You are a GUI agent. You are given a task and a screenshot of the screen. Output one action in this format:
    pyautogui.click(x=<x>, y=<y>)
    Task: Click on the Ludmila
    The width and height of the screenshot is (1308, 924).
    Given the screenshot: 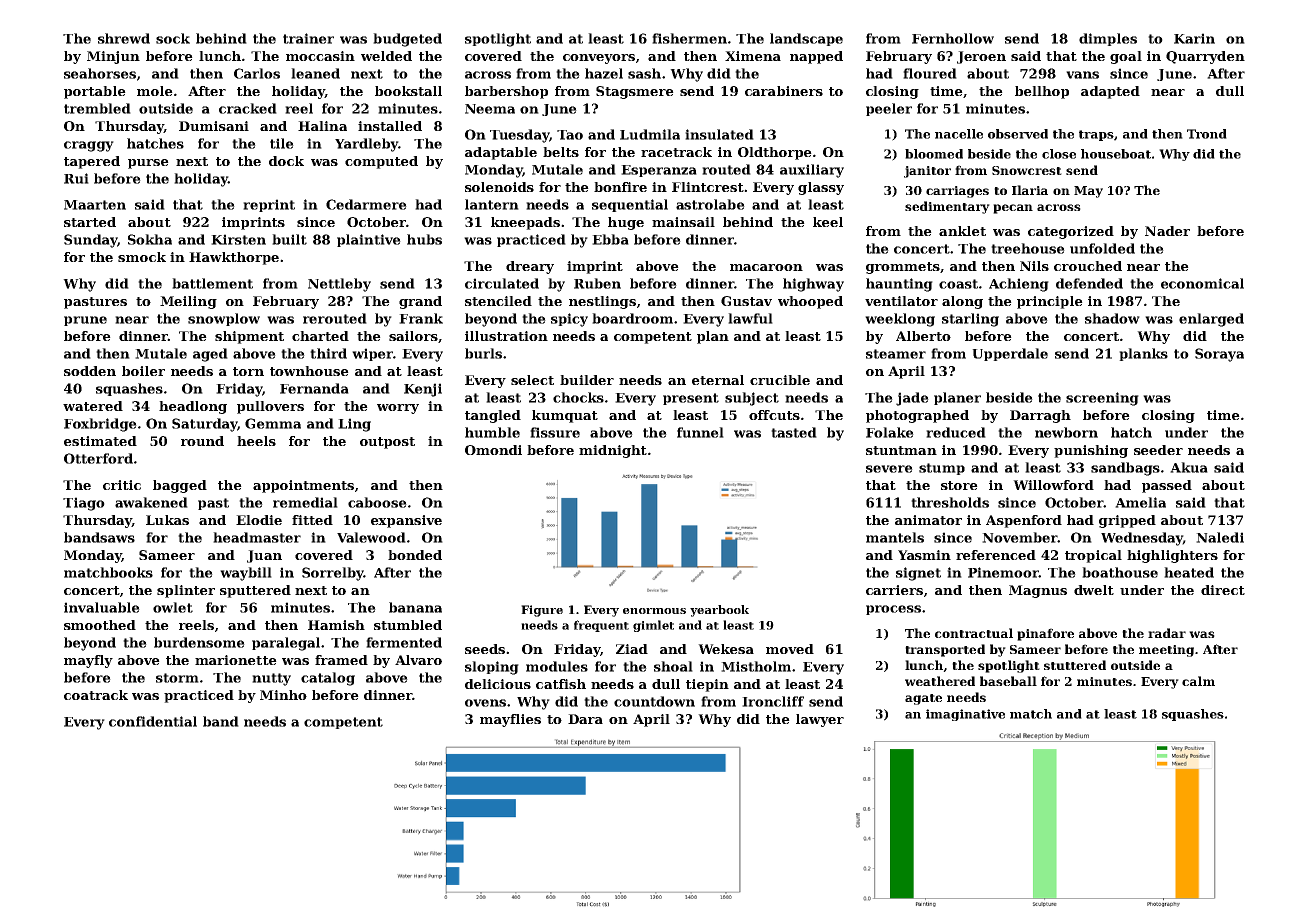 What is the action you would take?
    pyautogui.click(x=650, y=134)
